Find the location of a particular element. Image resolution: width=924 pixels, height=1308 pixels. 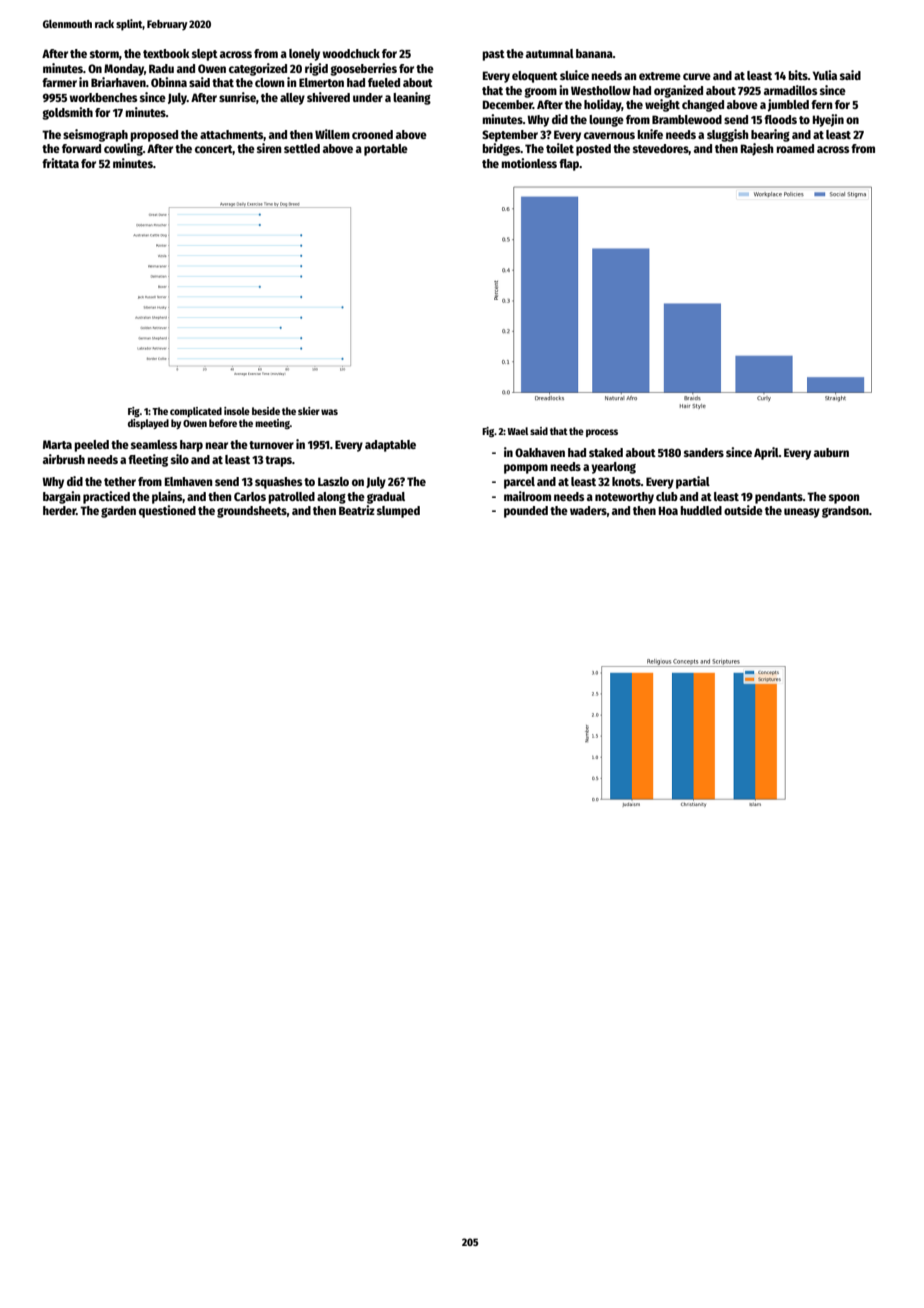

huddled is located at coordinates (701, 510).
